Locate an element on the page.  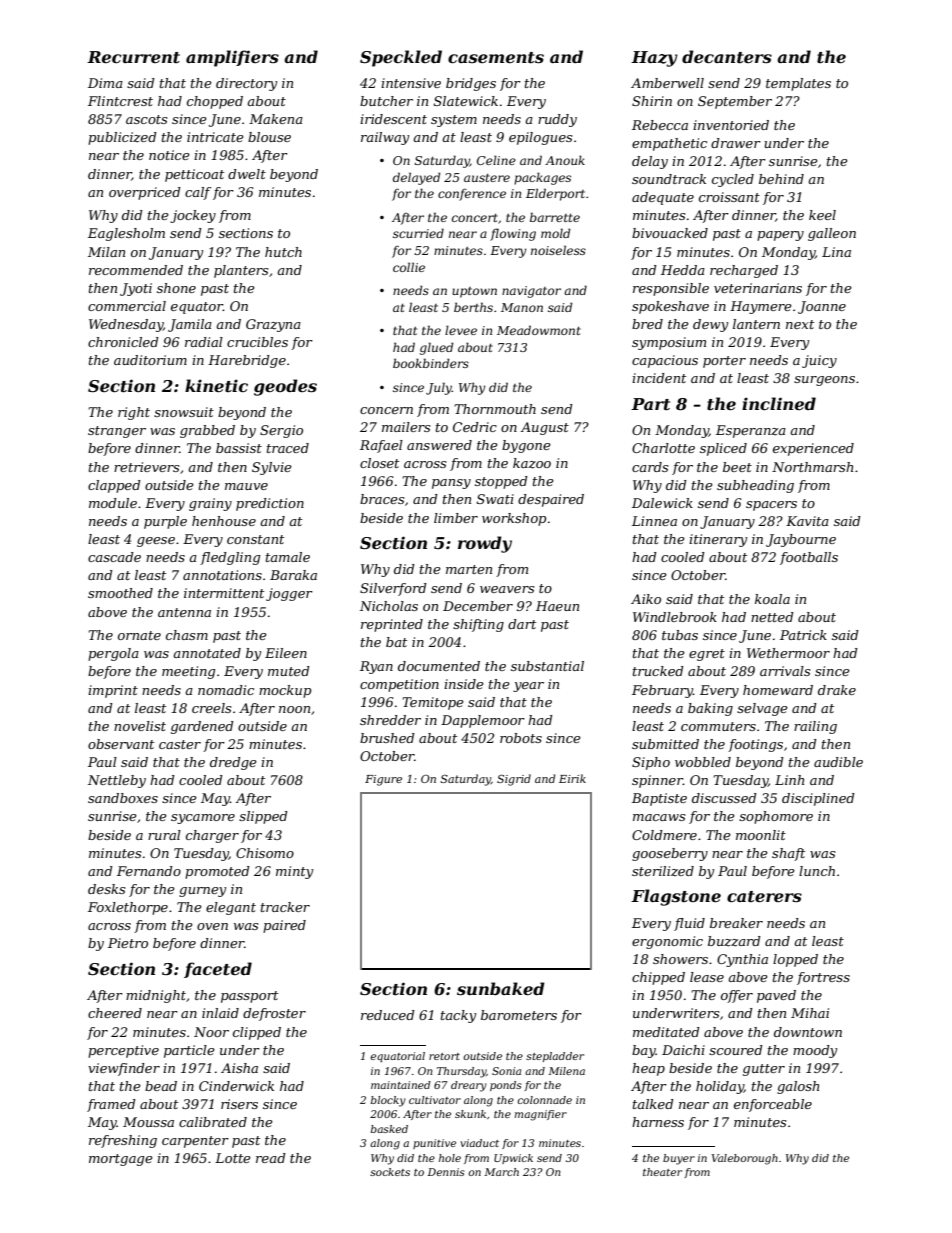
imprint is located at coordinates (113, 691).
